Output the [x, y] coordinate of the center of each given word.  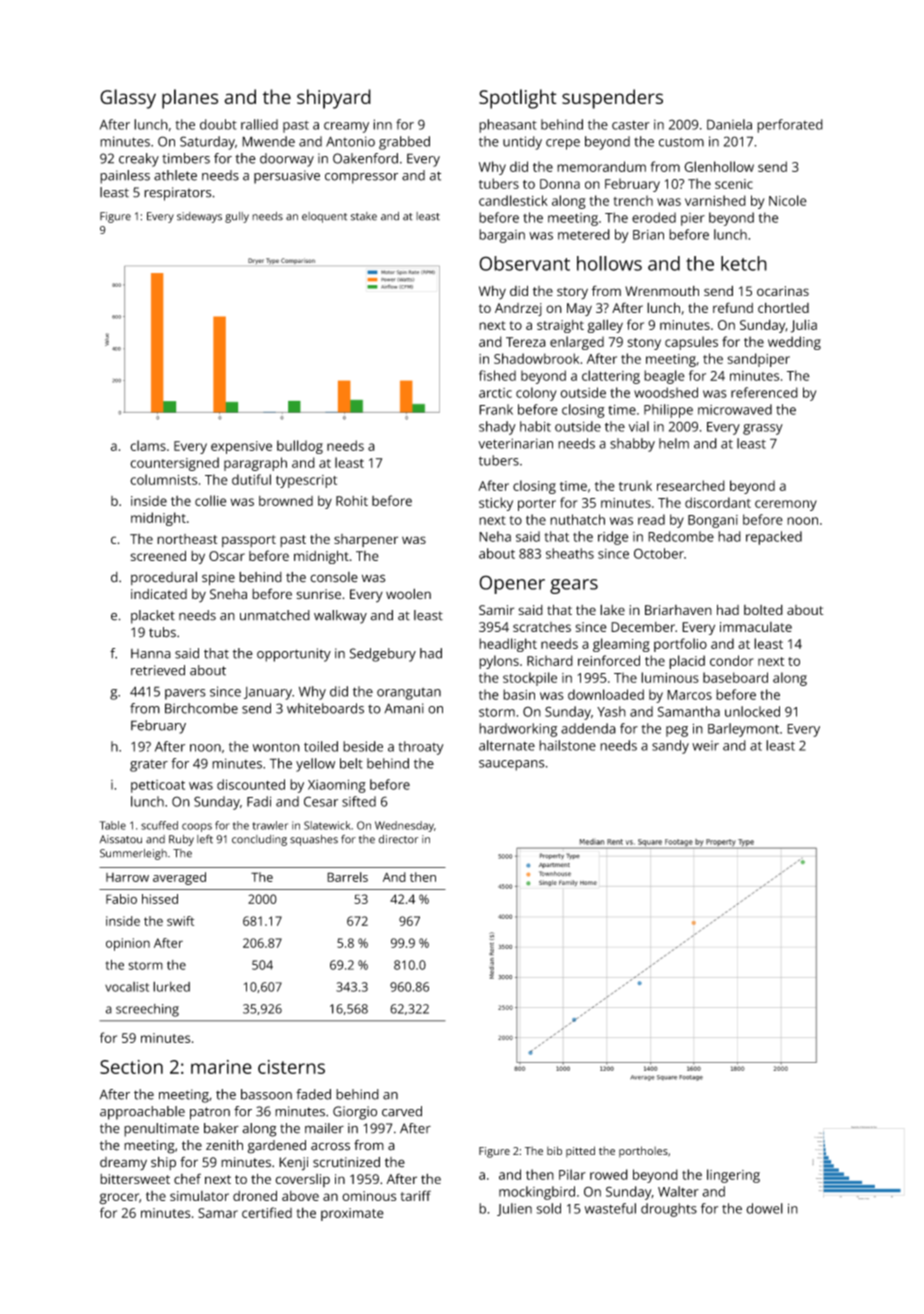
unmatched [275, 615]
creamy [346, 127]
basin [519, 694]
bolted [763, 609]
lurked [171, 986]
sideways [199, 217]
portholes [643, 1152]
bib [554, 1150]
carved [402, 1111]
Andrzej [518, 309]
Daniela [729, 124]
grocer [119, 1199]
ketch [744, 263]
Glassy [128, 99]
